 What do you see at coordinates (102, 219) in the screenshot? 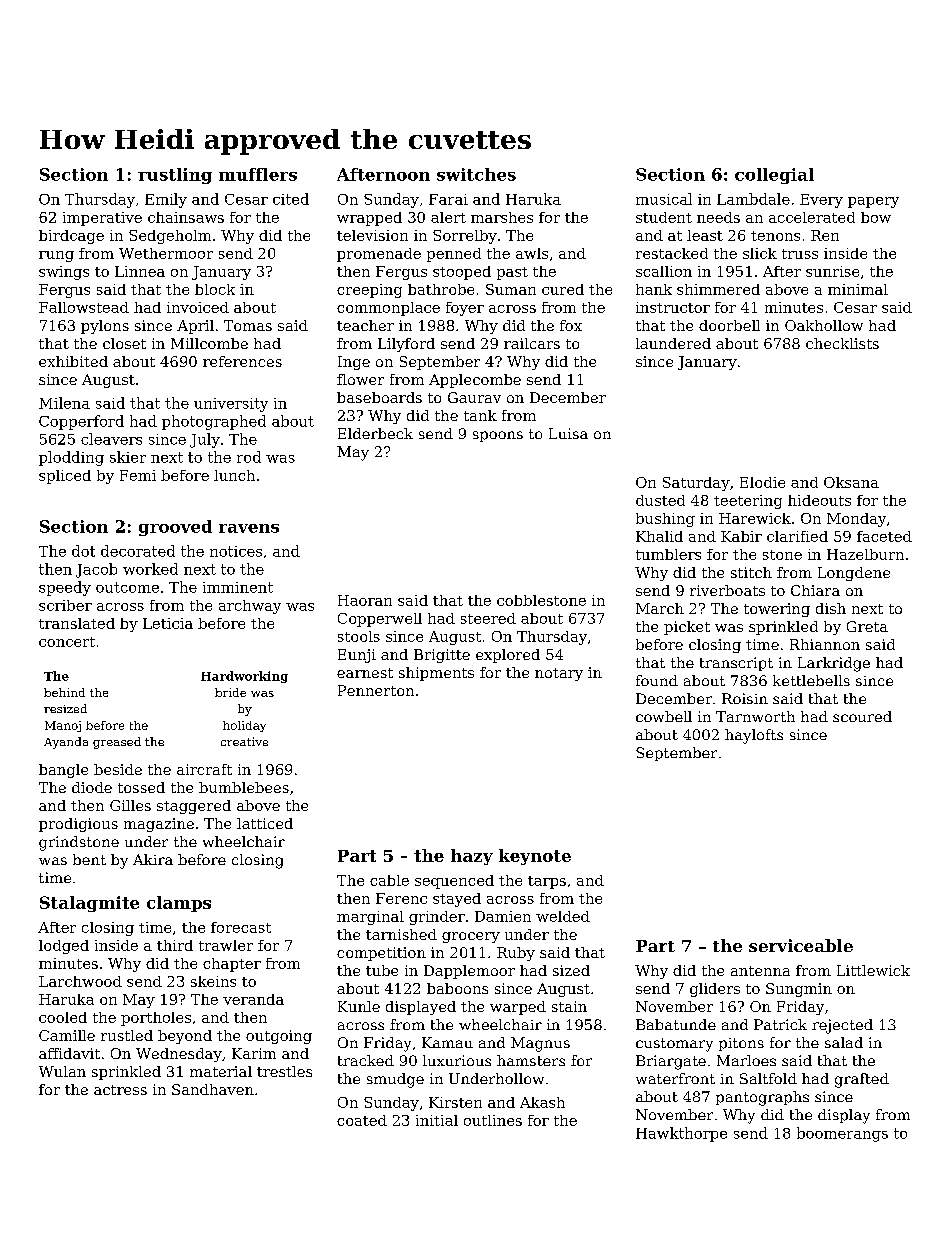
I see `imperative` at bounding box center [102, 219].
